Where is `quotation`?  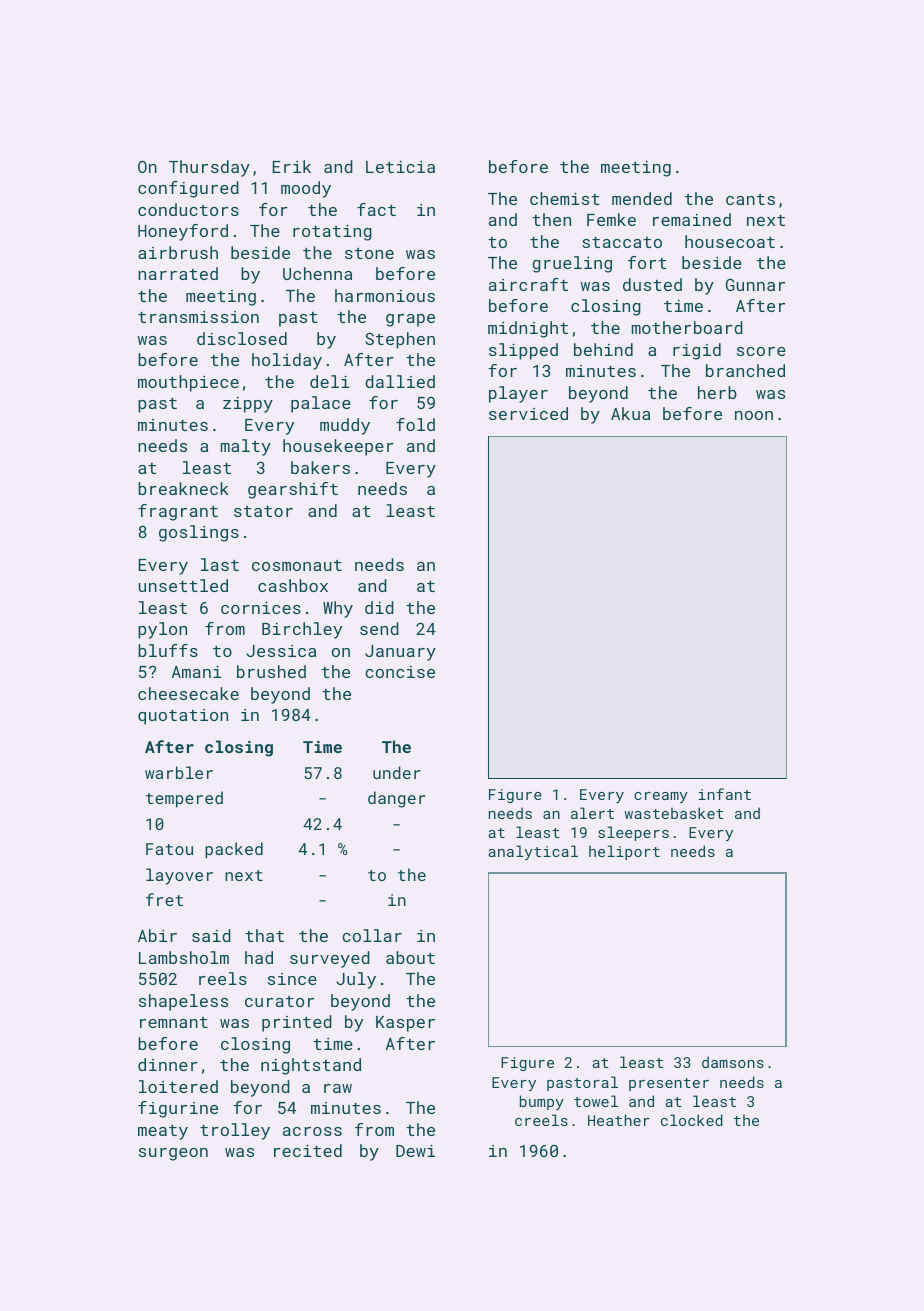 quotation is located at coordinates (183, 717).
